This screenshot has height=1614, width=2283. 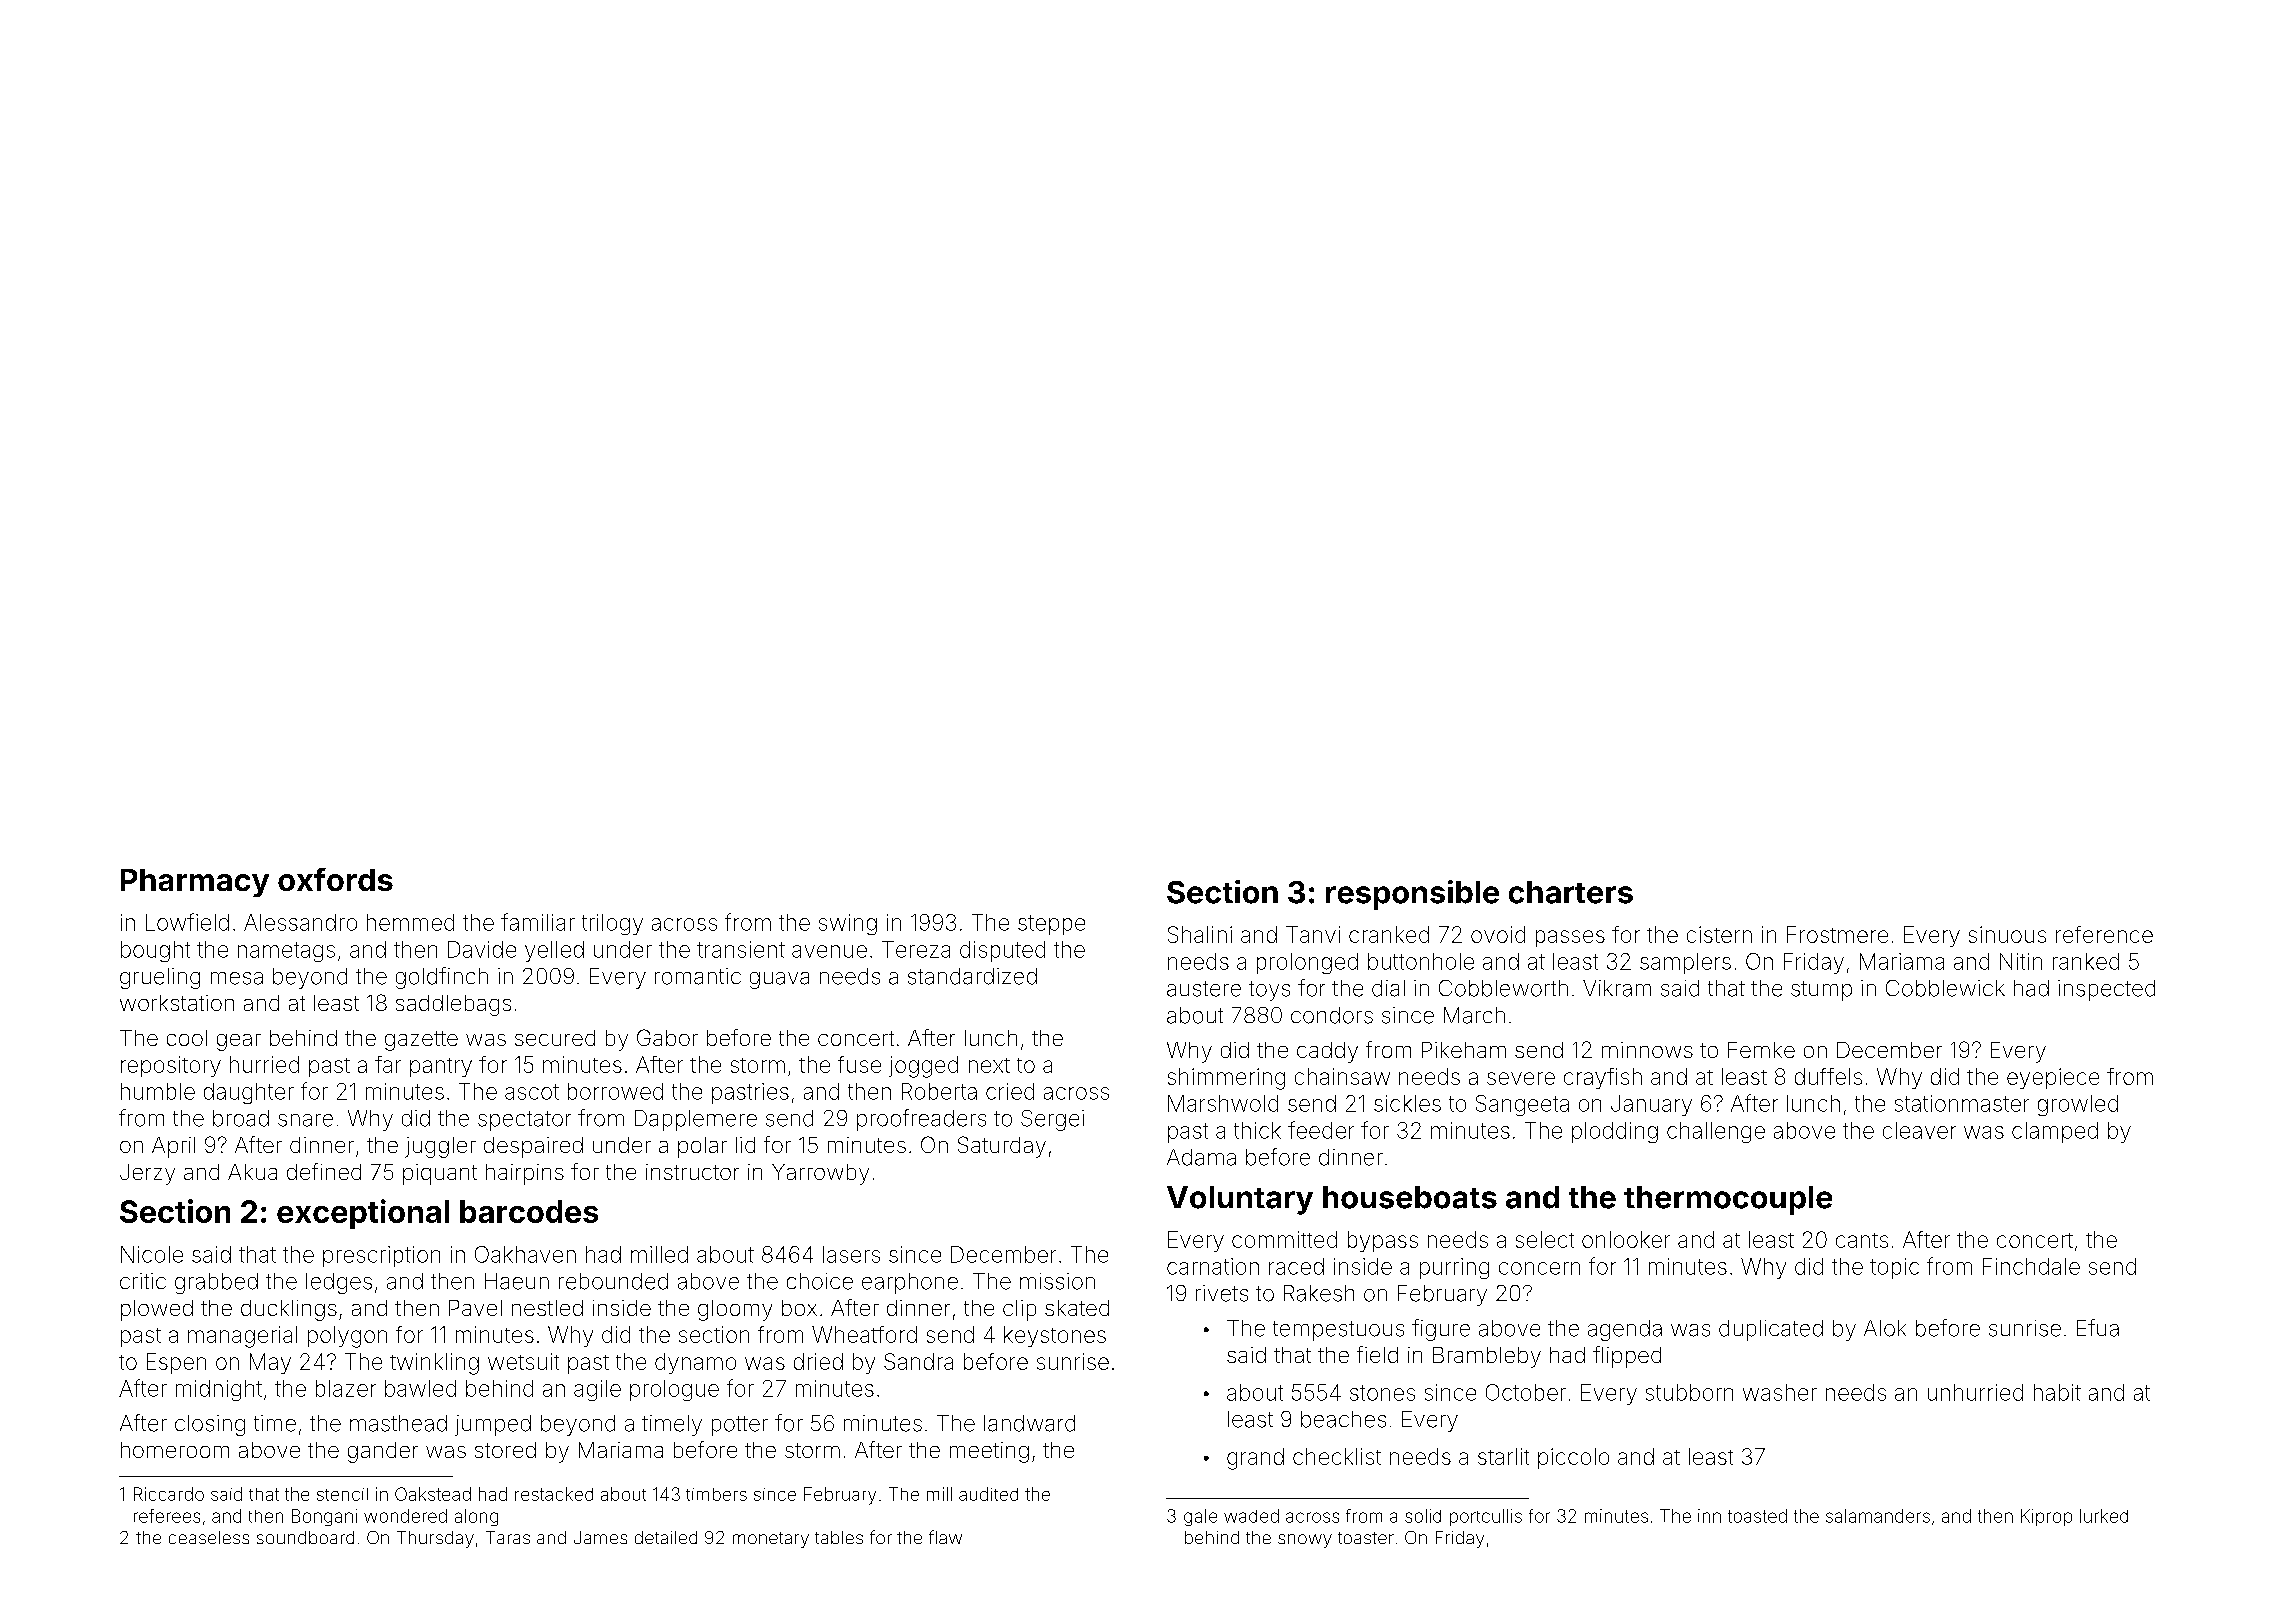 I want to click on mission, so click(x=1057, y=1281).
